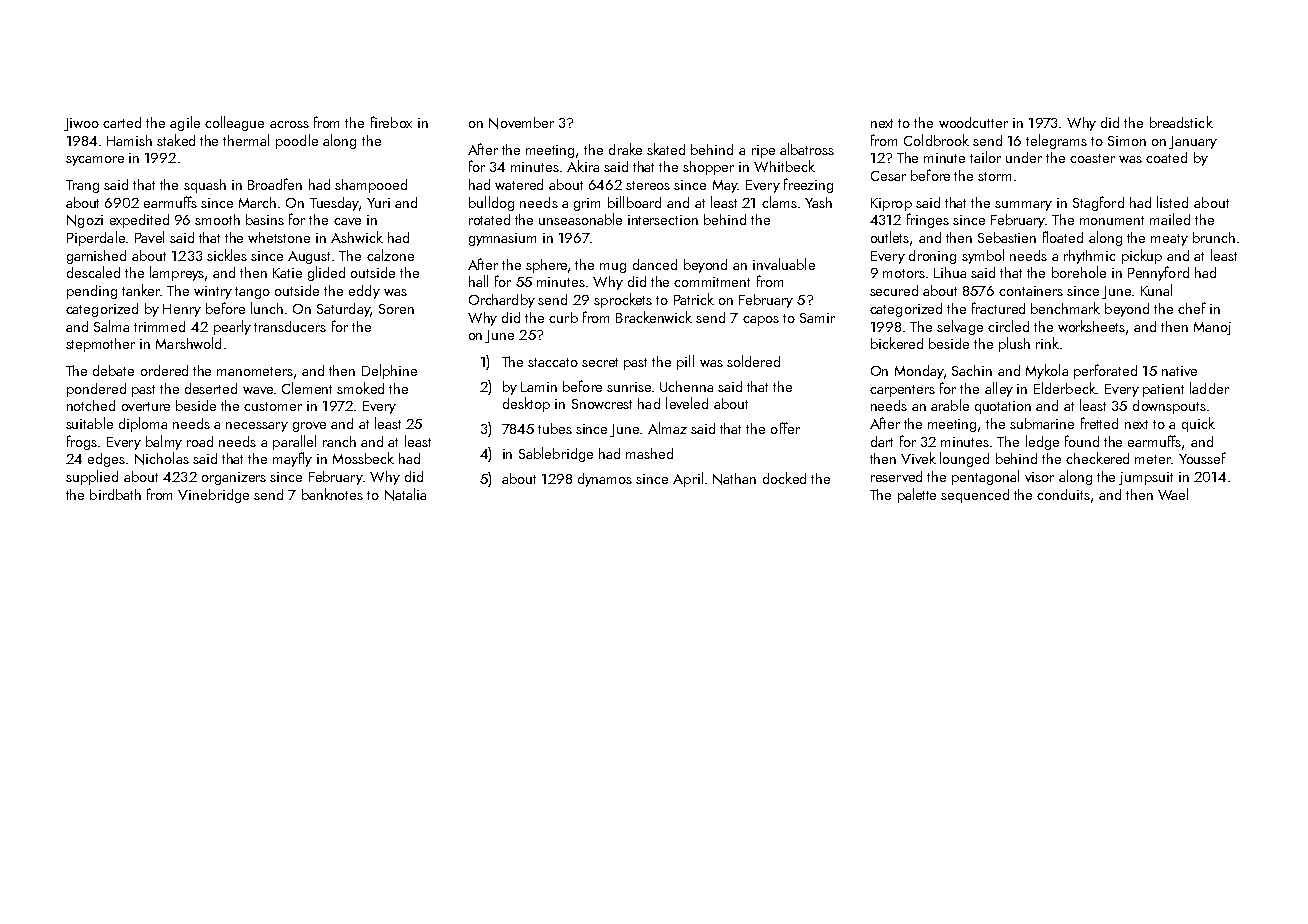 The height and width of the image is (924, 1308). I want to click on skated, so click(666, 149).
